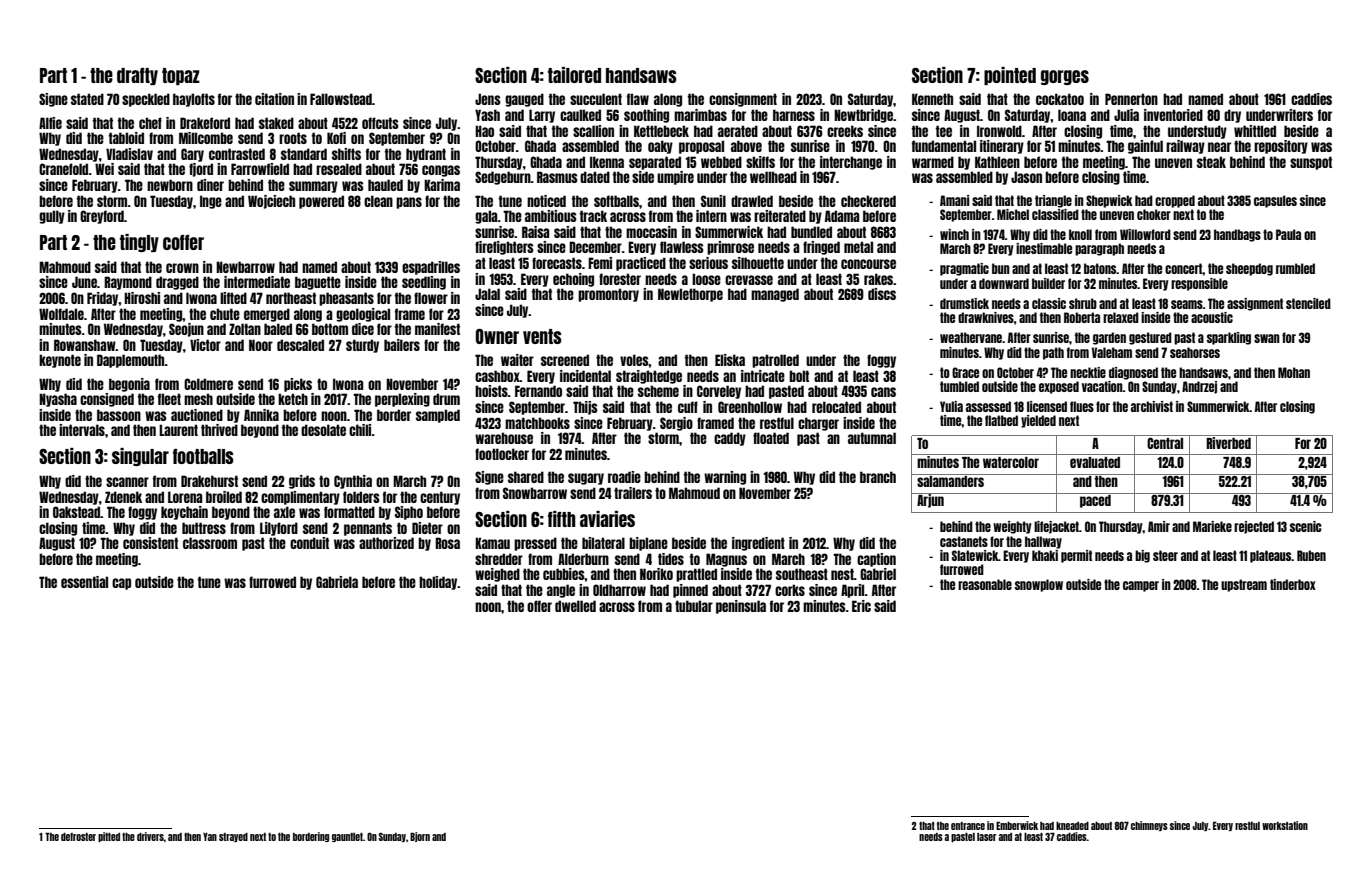  I want to click on December, so click(595, 247).
